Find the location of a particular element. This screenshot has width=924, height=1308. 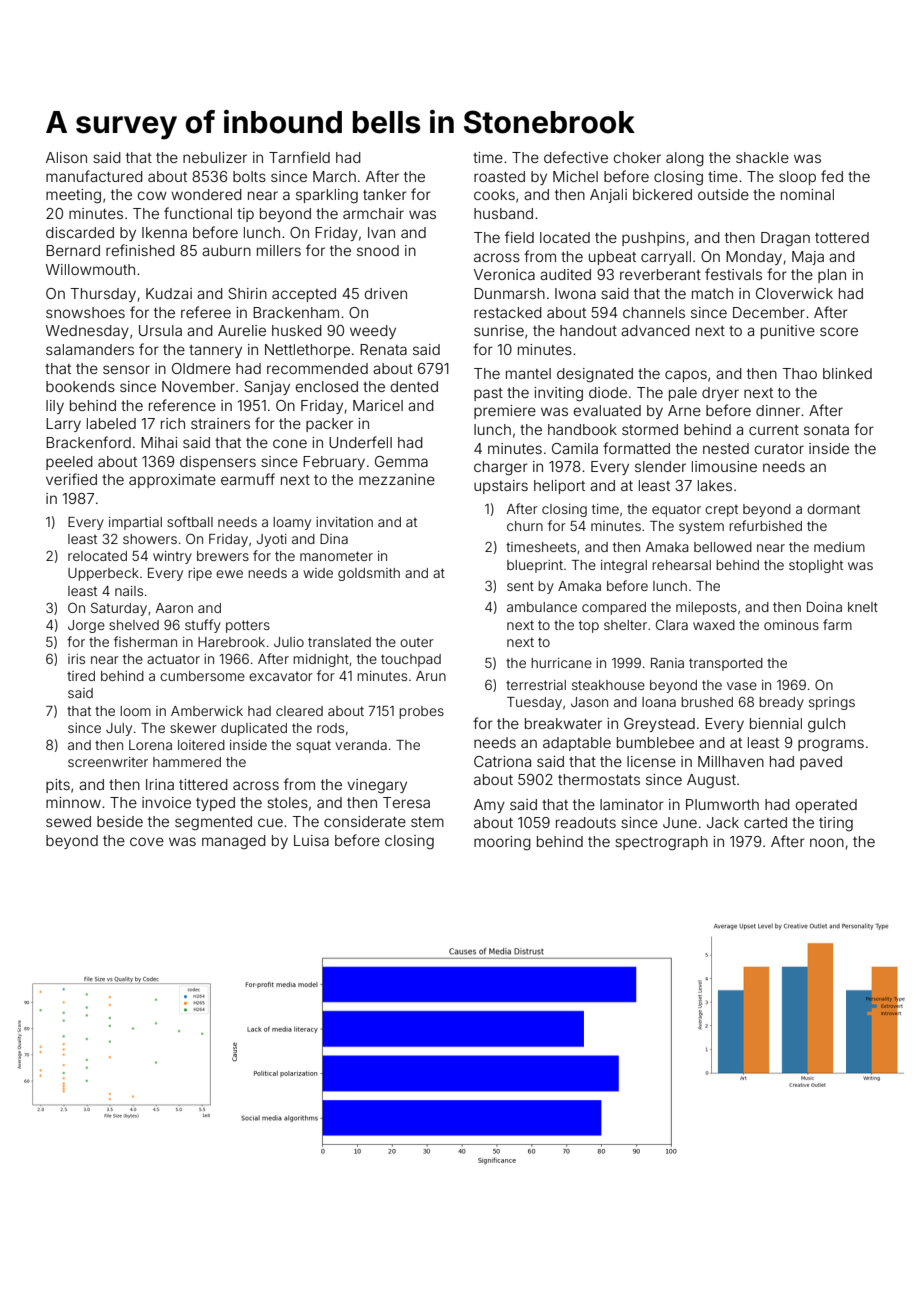

adaptable is located at coordinates (577, 744).
